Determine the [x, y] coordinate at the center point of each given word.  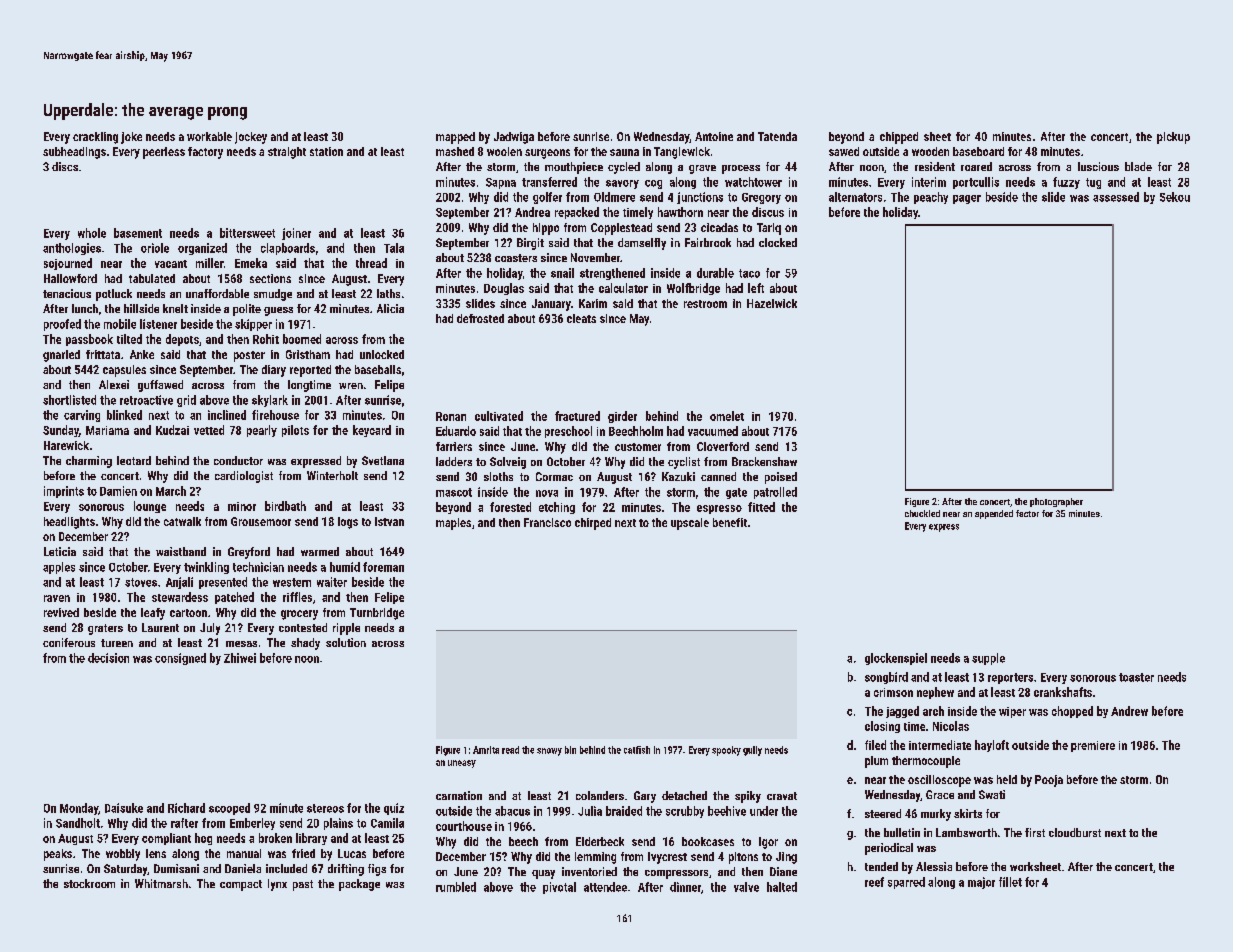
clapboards [288, 249]
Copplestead [621, 229]
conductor [238, 460]
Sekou [1175, 197]
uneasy [462, 764]
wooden [930, 151]
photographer [1056, 502]
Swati [992, 794]
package [359, 885]
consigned [180, 659]
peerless [164, 153]
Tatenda [777, 136]
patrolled [775, 493]
